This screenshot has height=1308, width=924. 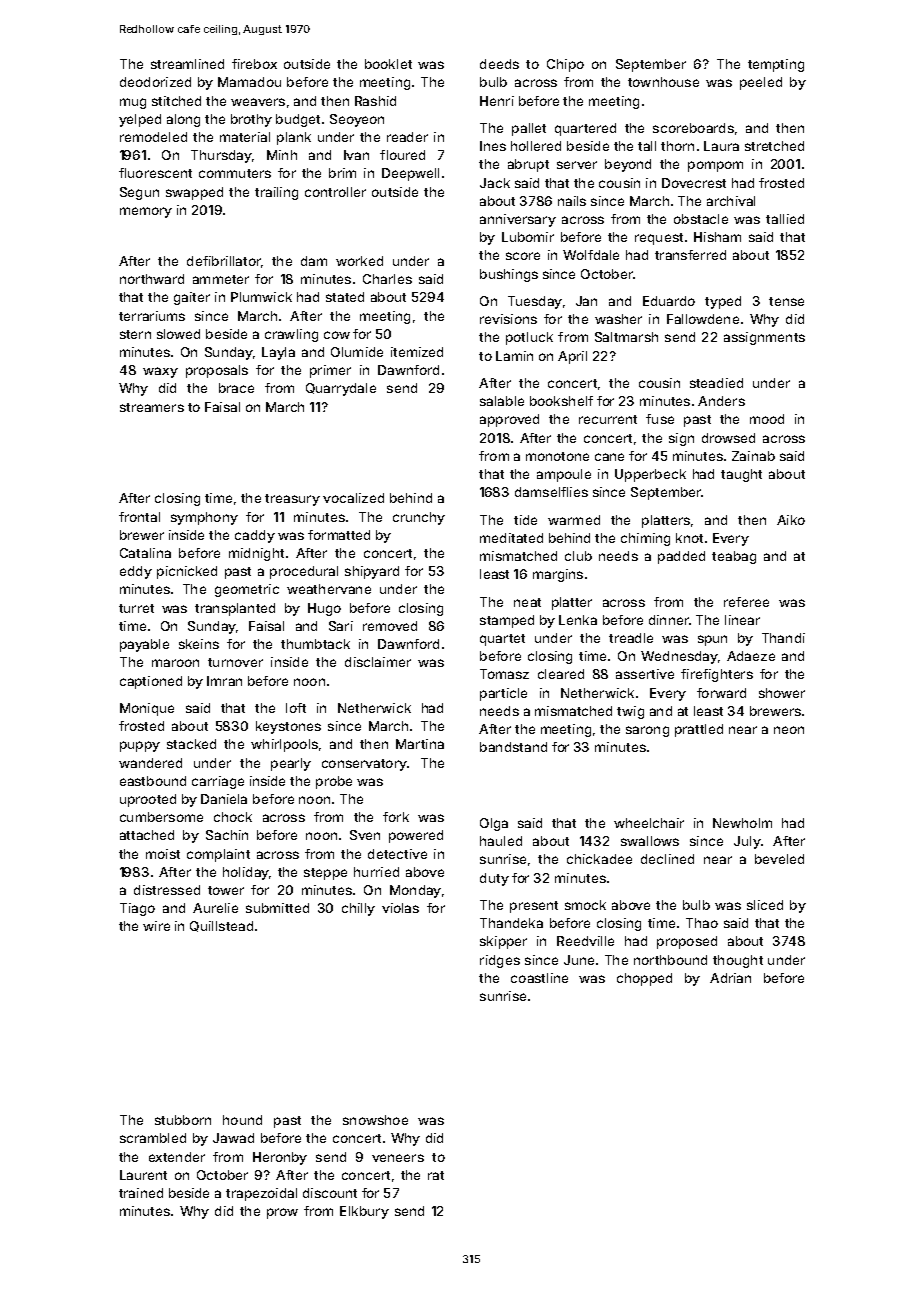 I want to click on prattled, so click(x=699, y=730).
